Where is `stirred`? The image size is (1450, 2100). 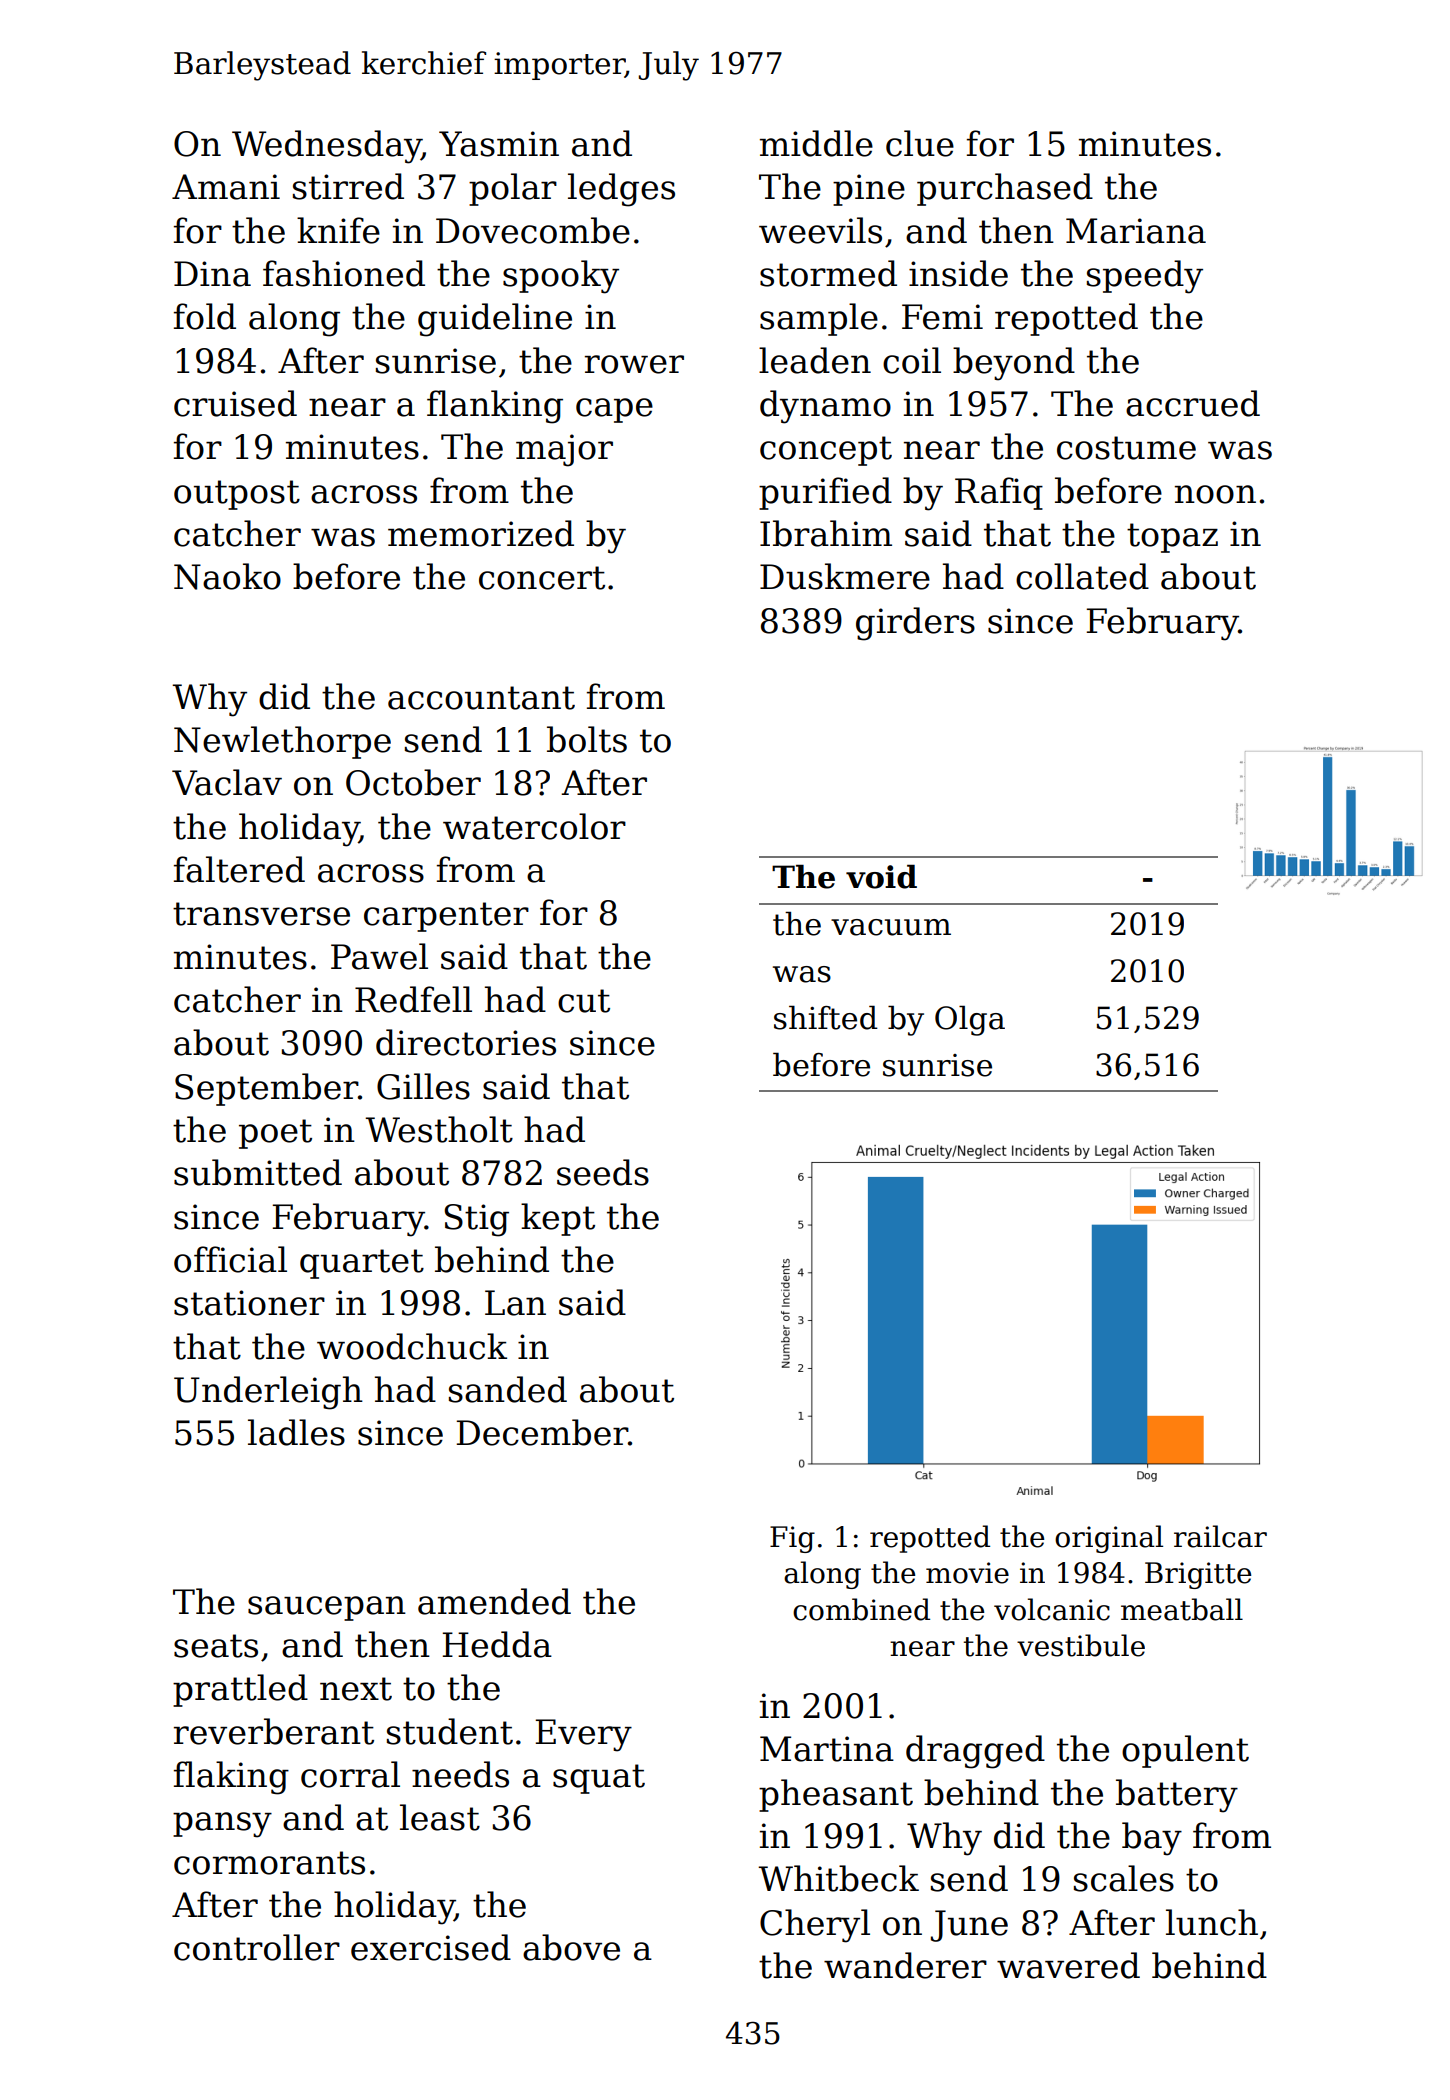 stirred is located at coordinates (348, 186).
